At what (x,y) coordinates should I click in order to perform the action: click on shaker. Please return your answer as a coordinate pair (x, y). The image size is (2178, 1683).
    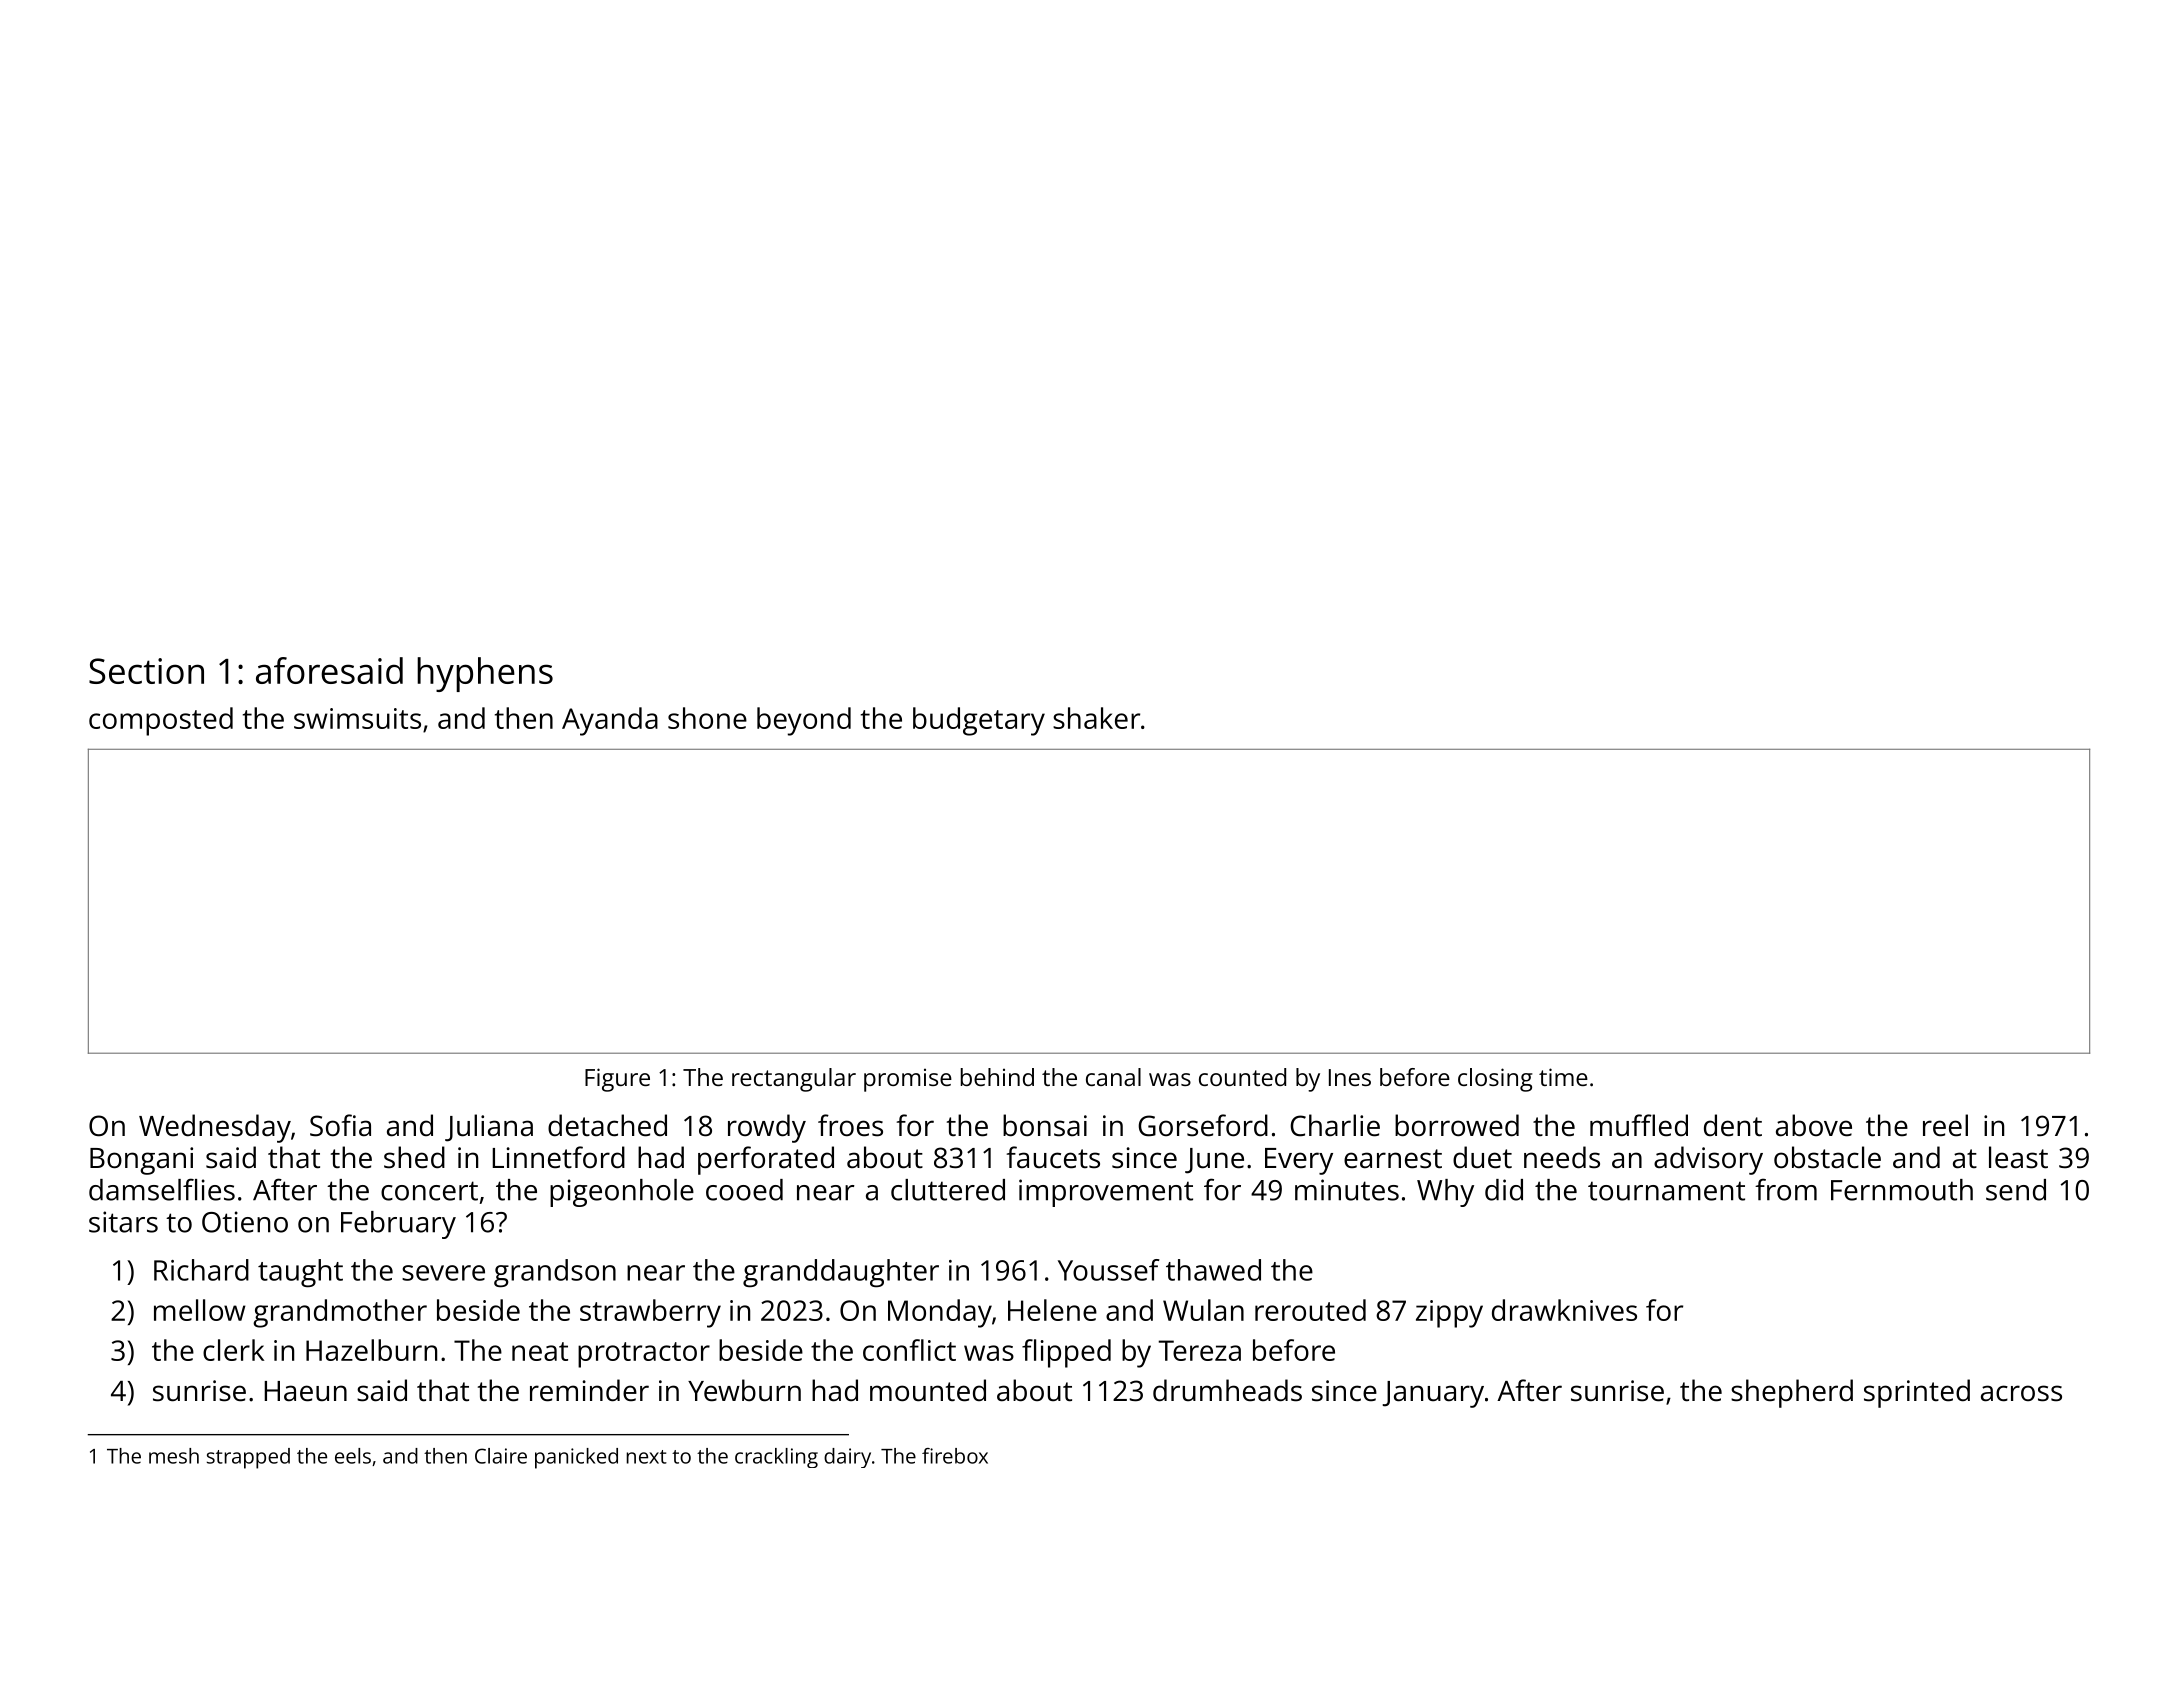
    Looking at the image, I should click on (1096, 718).
